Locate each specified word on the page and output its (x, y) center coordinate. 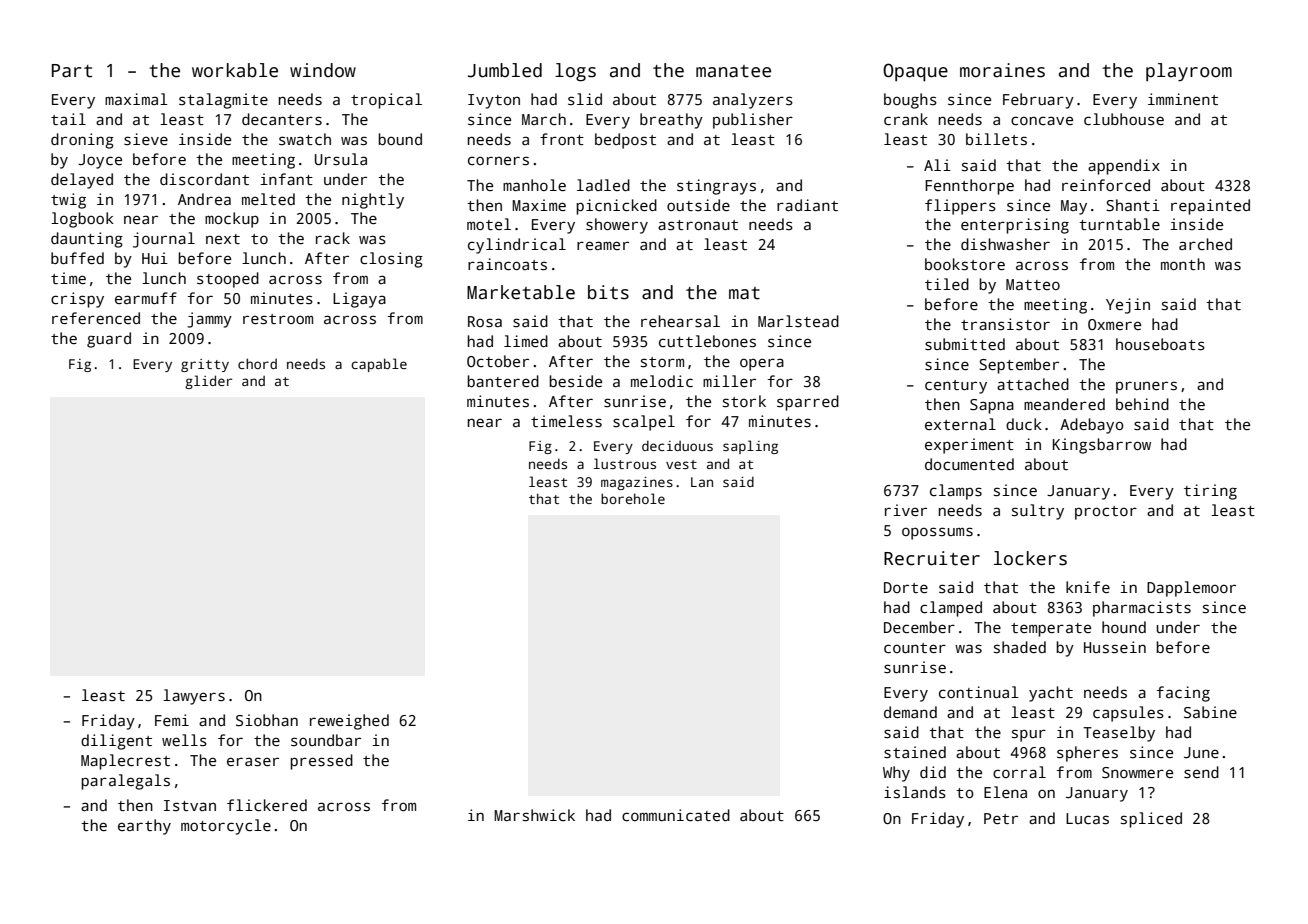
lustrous (625, 463)
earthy (144, 827)
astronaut (698, 225)
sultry (1038, 512)
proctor (1106, 513)
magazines (637, 483)
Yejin (1128, 306)
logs (575, 72)
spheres (1087, 754)
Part (72, 71)
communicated (676, 815)
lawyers (194, 697)
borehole (633, 498)
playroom (1189, 72)
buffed (77, 258)
